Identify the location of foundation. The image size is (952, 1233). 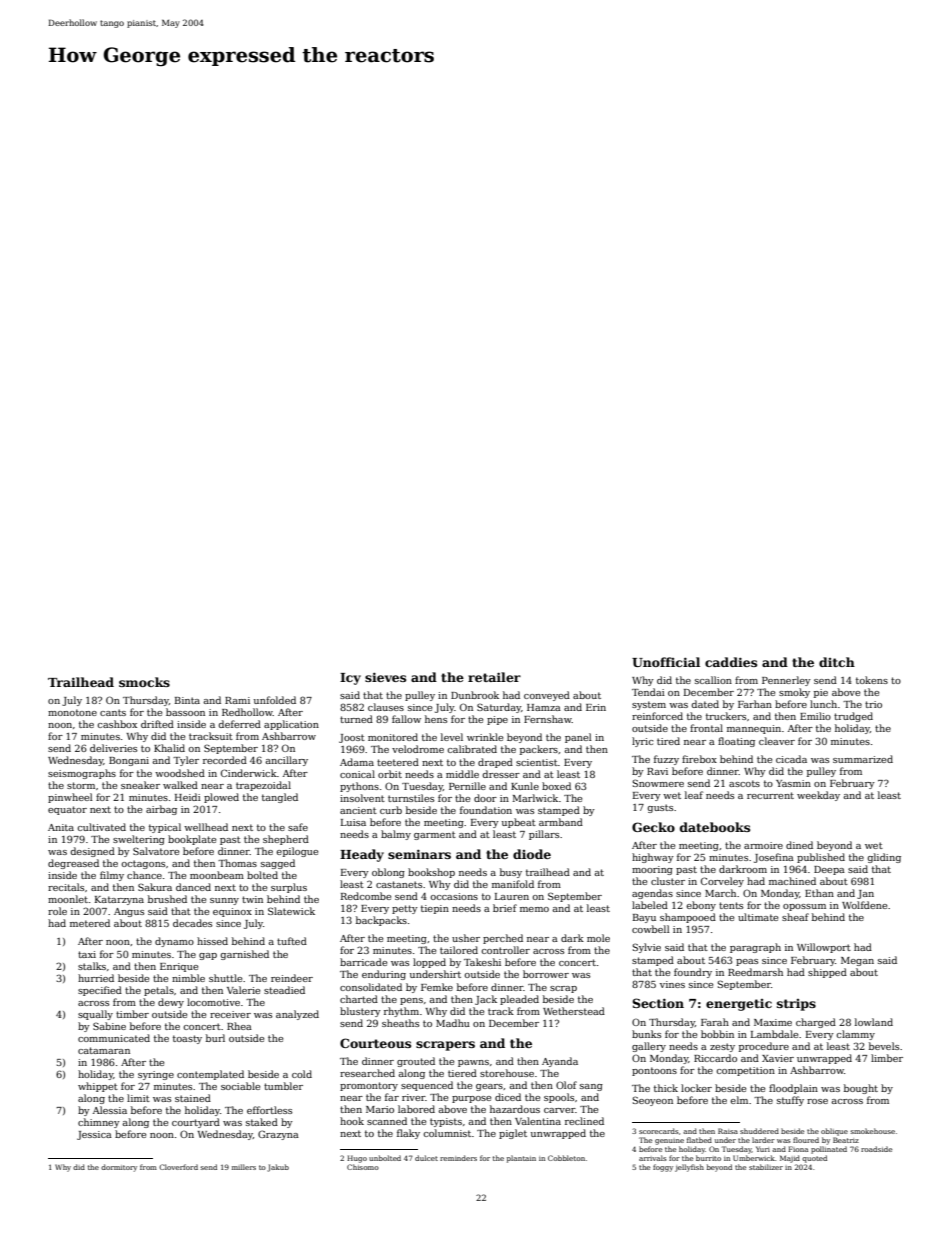
(486, 810).
